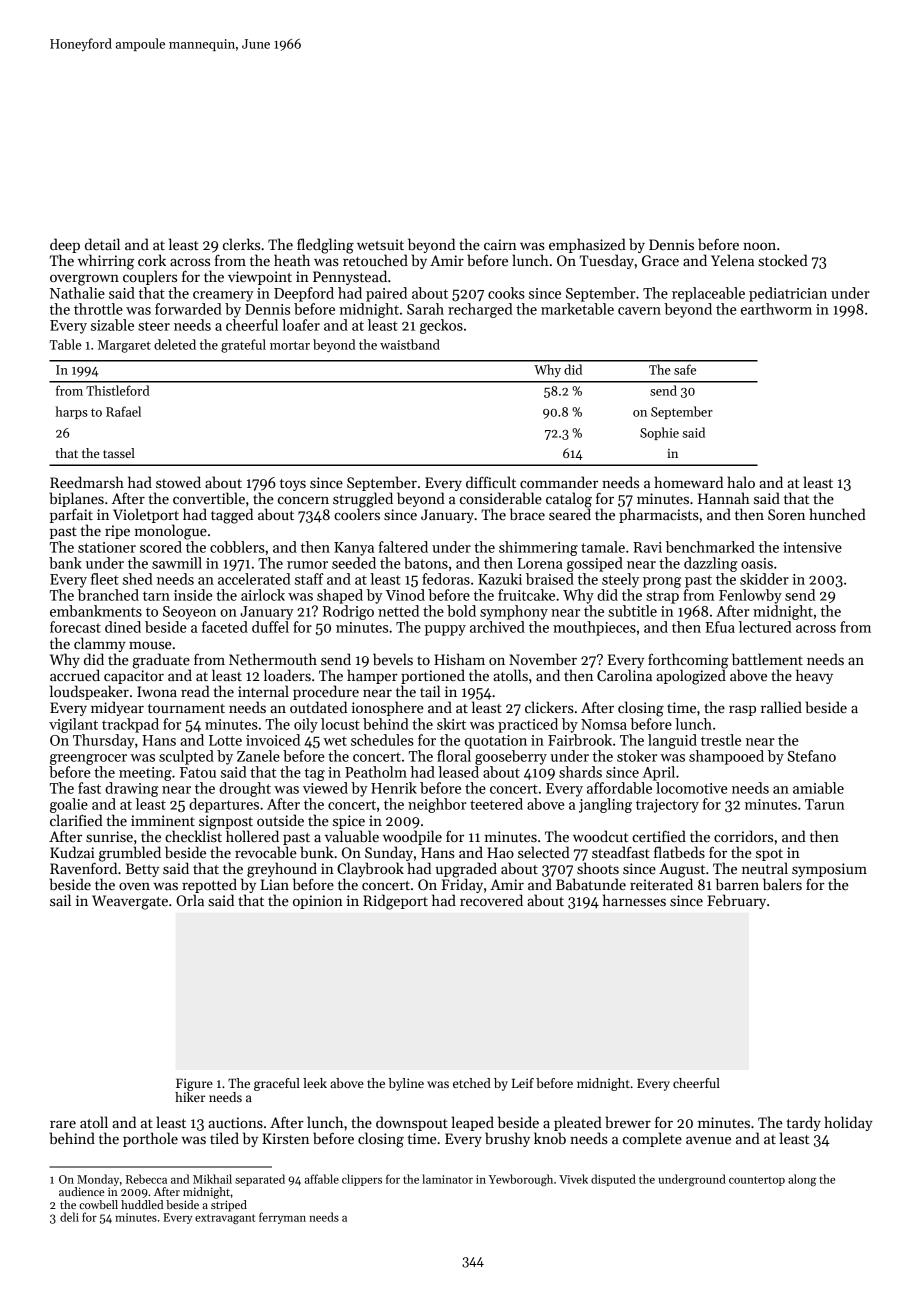 This screenshot has width=924, height=1308. What do you see at coordinates (89, 692) in the screenshot?
I see `loudspeaker` at bounding box center [89, 692].
